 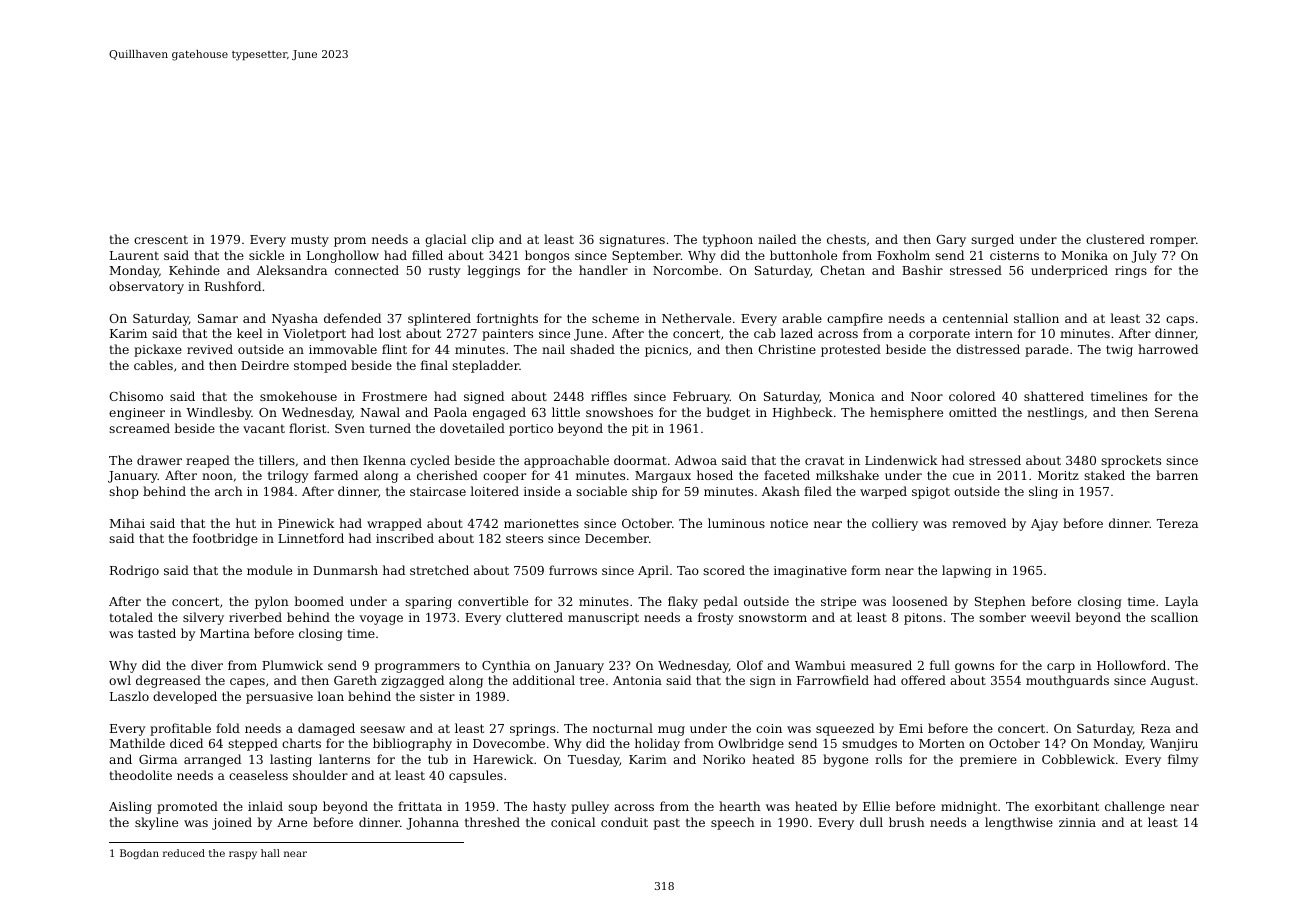 What do you see at coordinates (1181, 602) in the image?
I see `Layla` at bounding box center [1181, 602].
